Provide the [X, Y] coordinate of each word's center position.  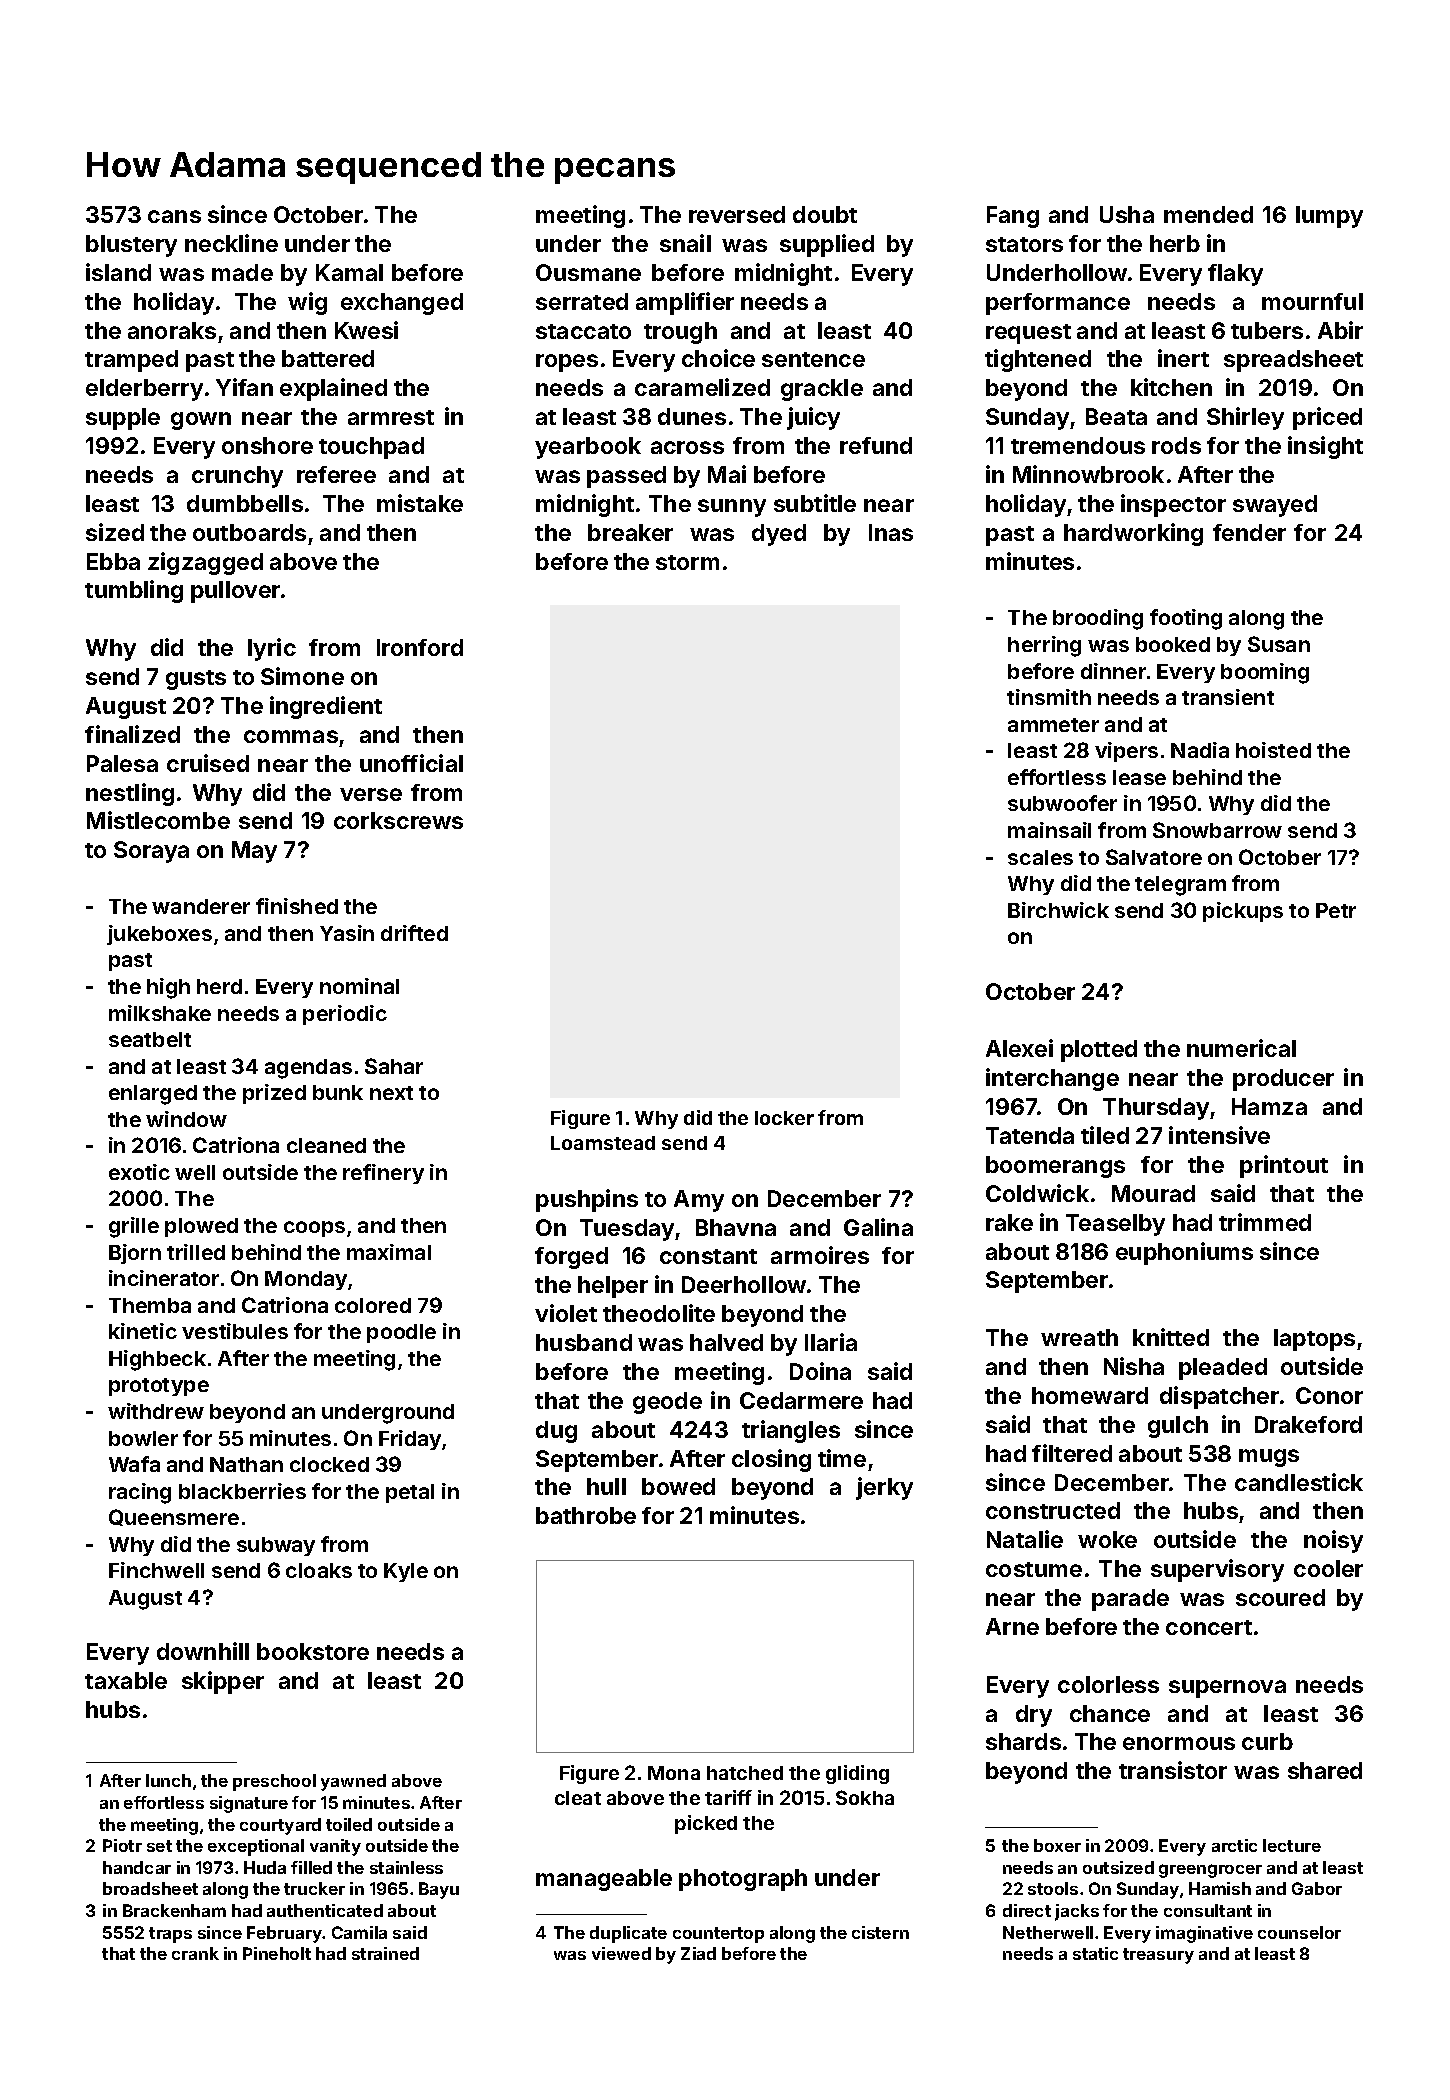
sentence [813, 359]
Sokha [865, 1797]
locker [784, 1118]
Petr [1336, 910]
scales [1040, 857]
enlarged [153, 1095]
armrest [391, 417]
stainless [406, 1867]
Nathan [246, 1464]
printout [1284, 1166]
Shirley [1245, 418]
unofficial [411, 763]
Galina [878, 1227]
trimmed [1265, 1222]
